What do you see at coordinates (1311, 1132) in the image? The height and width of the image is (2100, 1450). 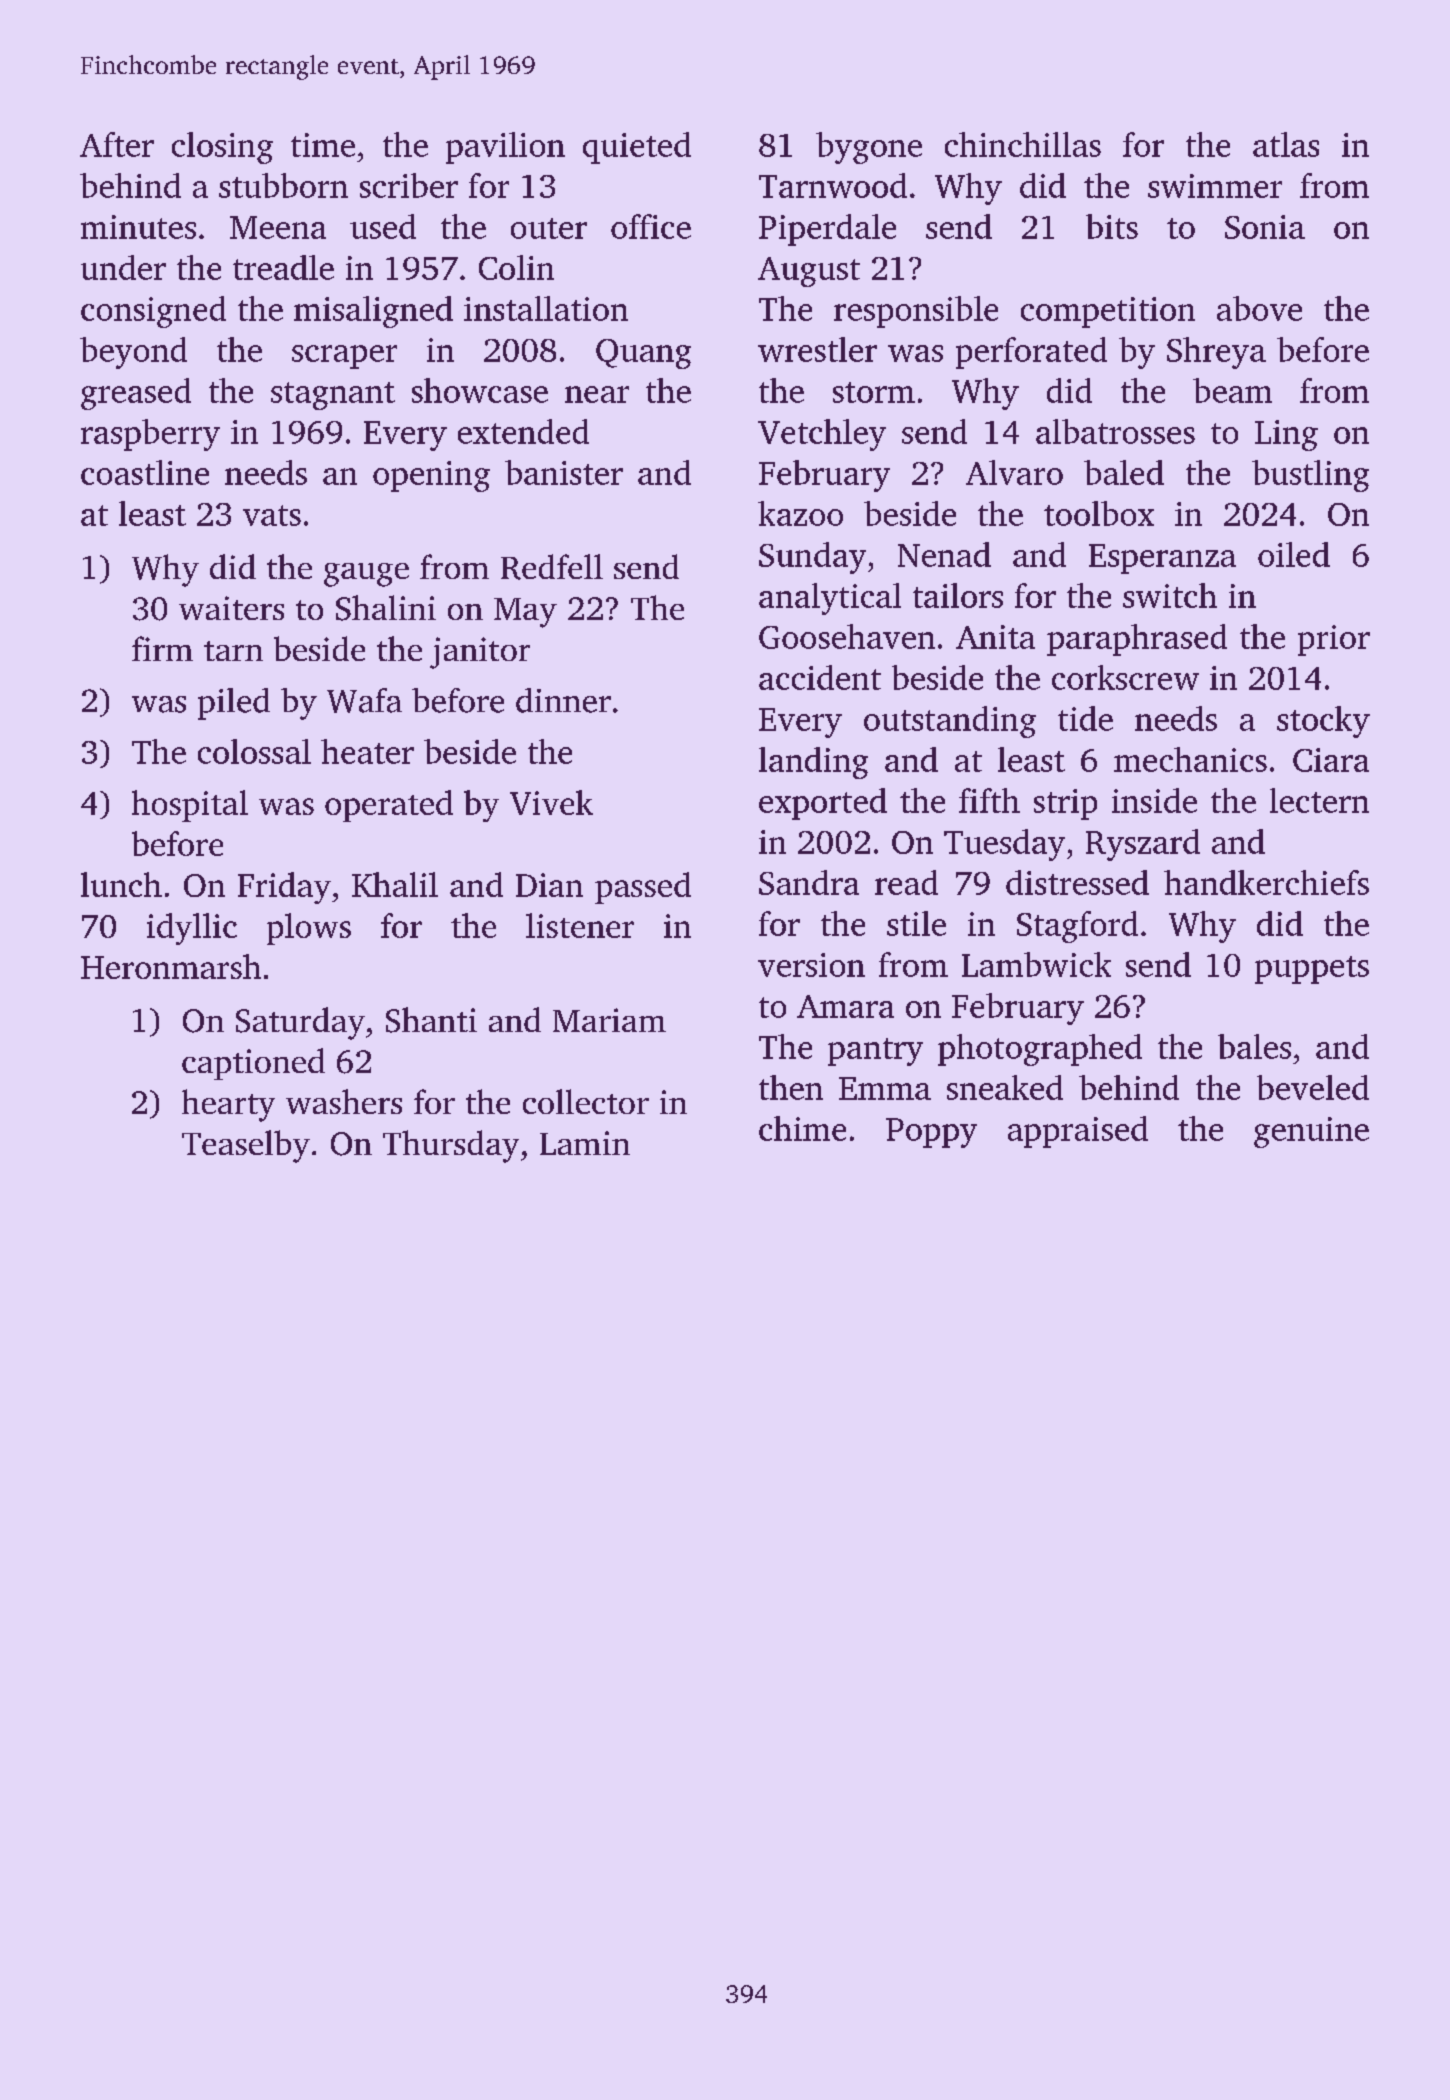 I see `genuine` at bounding box center [1311, 1132].
